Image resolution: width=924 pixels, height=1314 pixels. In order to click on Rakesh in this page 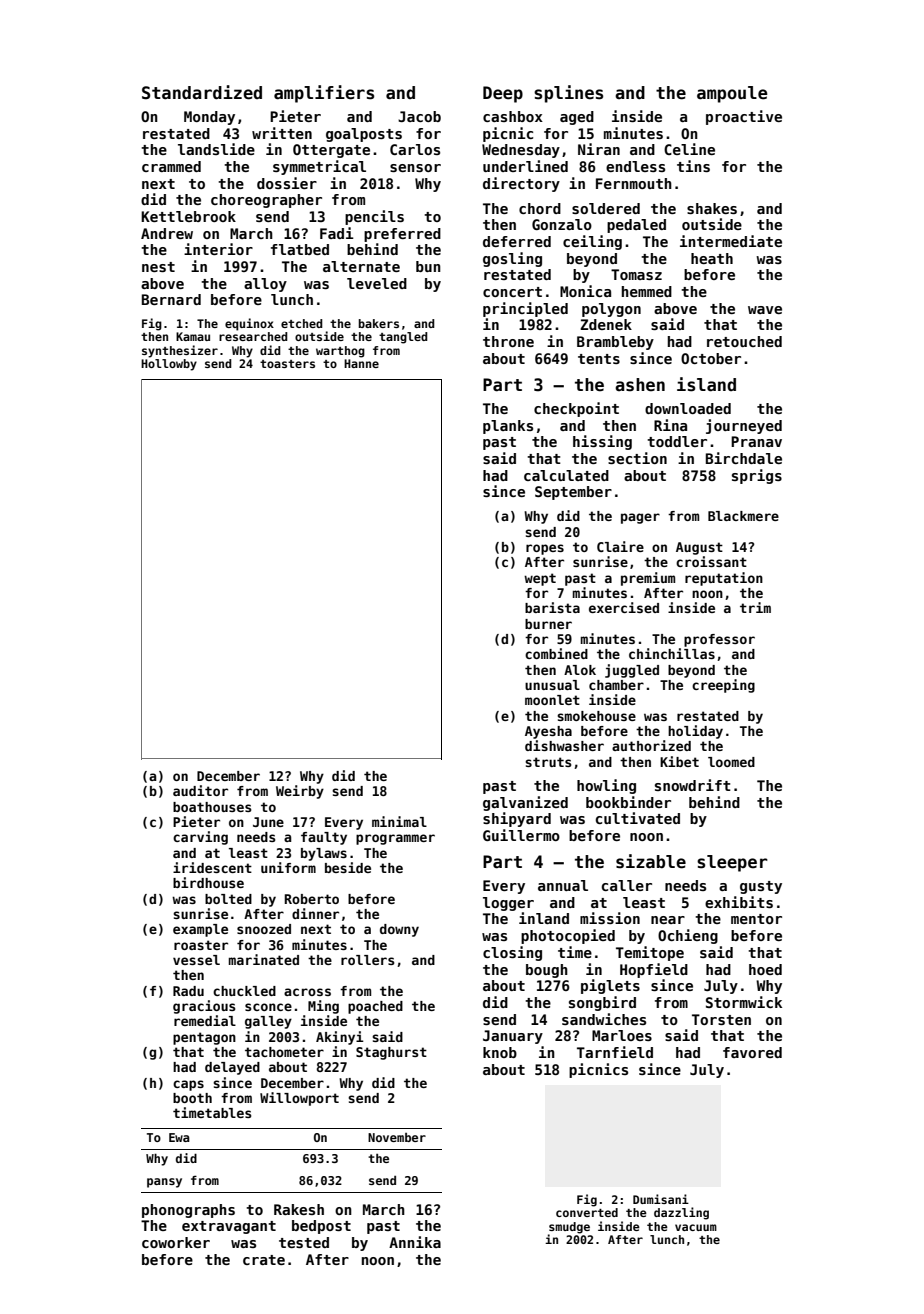, I will do `click(299, 1209)`.
